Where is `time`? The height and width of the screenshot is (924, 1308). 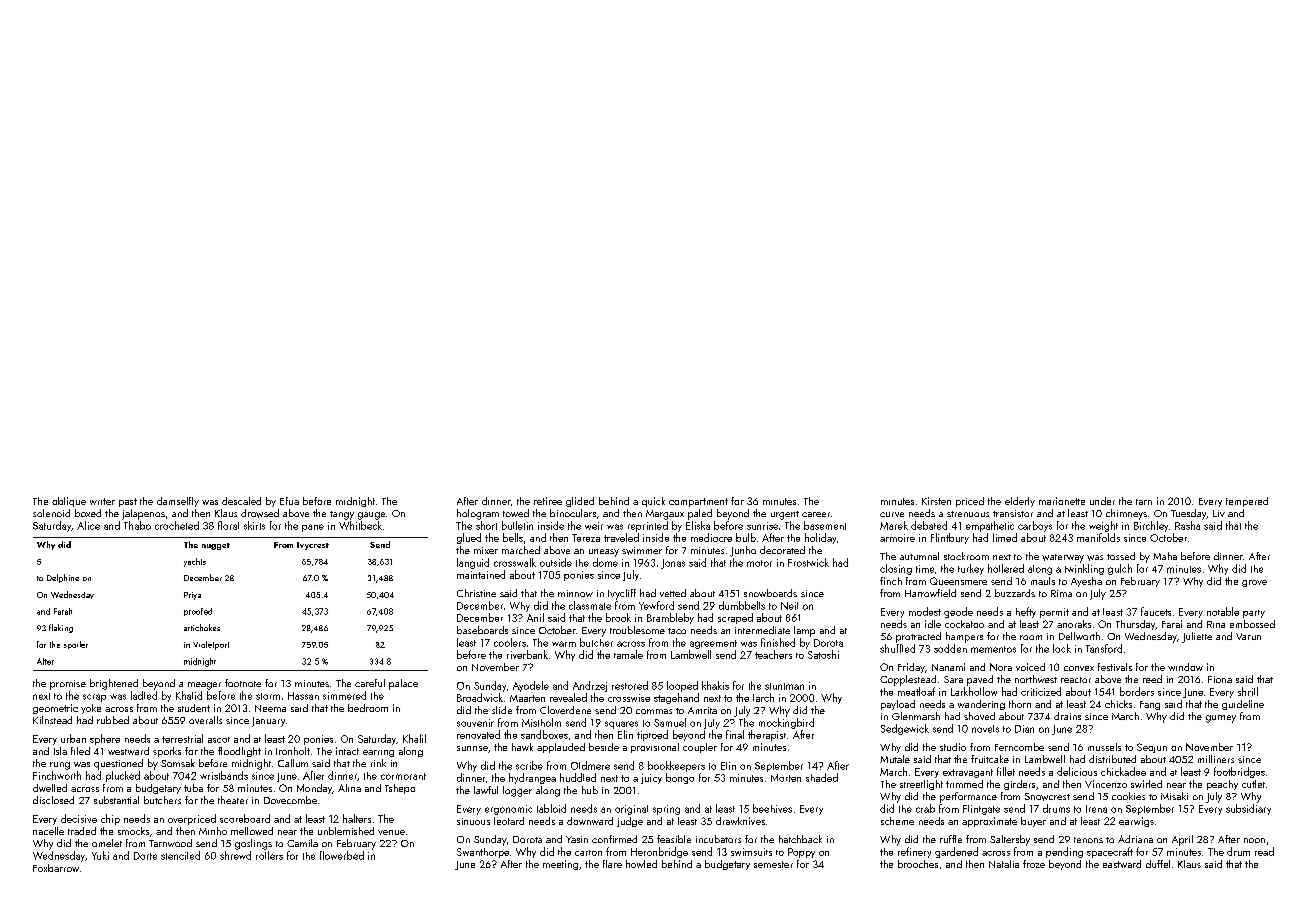 time is located at coordinates (925, 569).
